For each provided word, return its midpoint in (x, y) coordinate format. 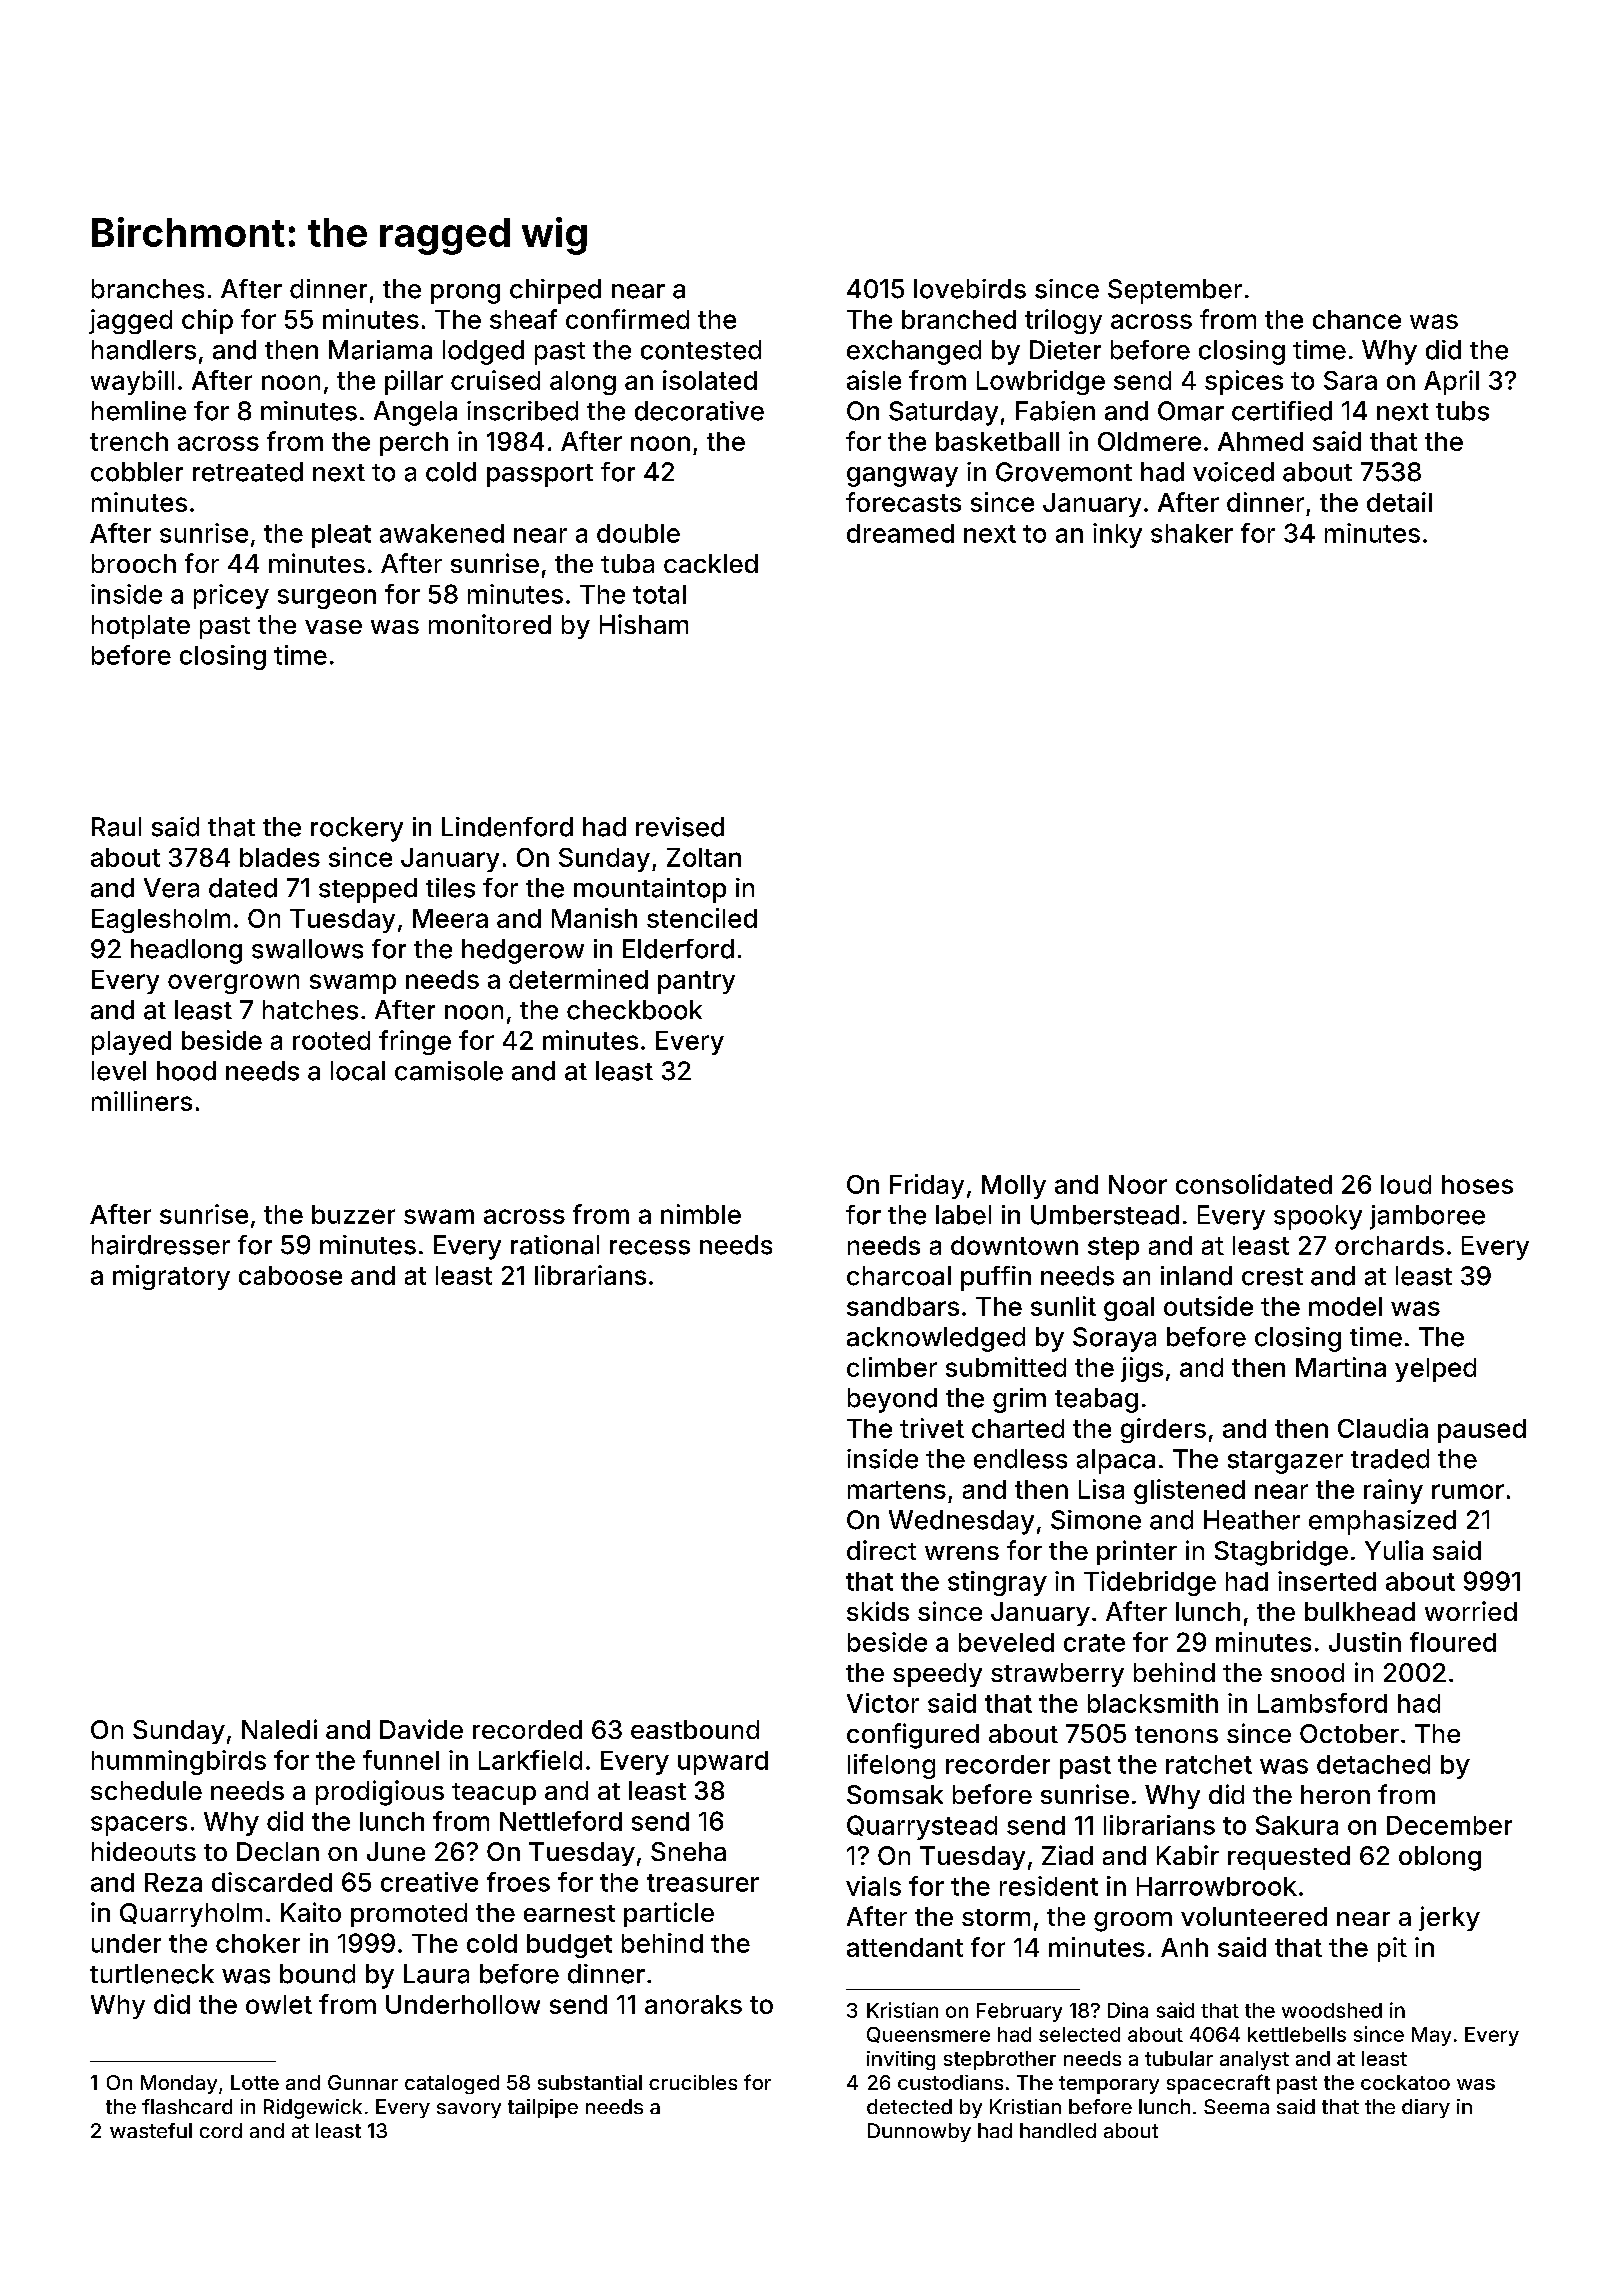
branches (148, 289)
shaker (1192, 533)
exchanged (914, 352)
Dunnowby (919, 2132)
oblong (1440, 1858)
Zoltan (704, 857)
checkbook (634, 1010)
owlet (279, 2004)
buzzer (353, 1214)
